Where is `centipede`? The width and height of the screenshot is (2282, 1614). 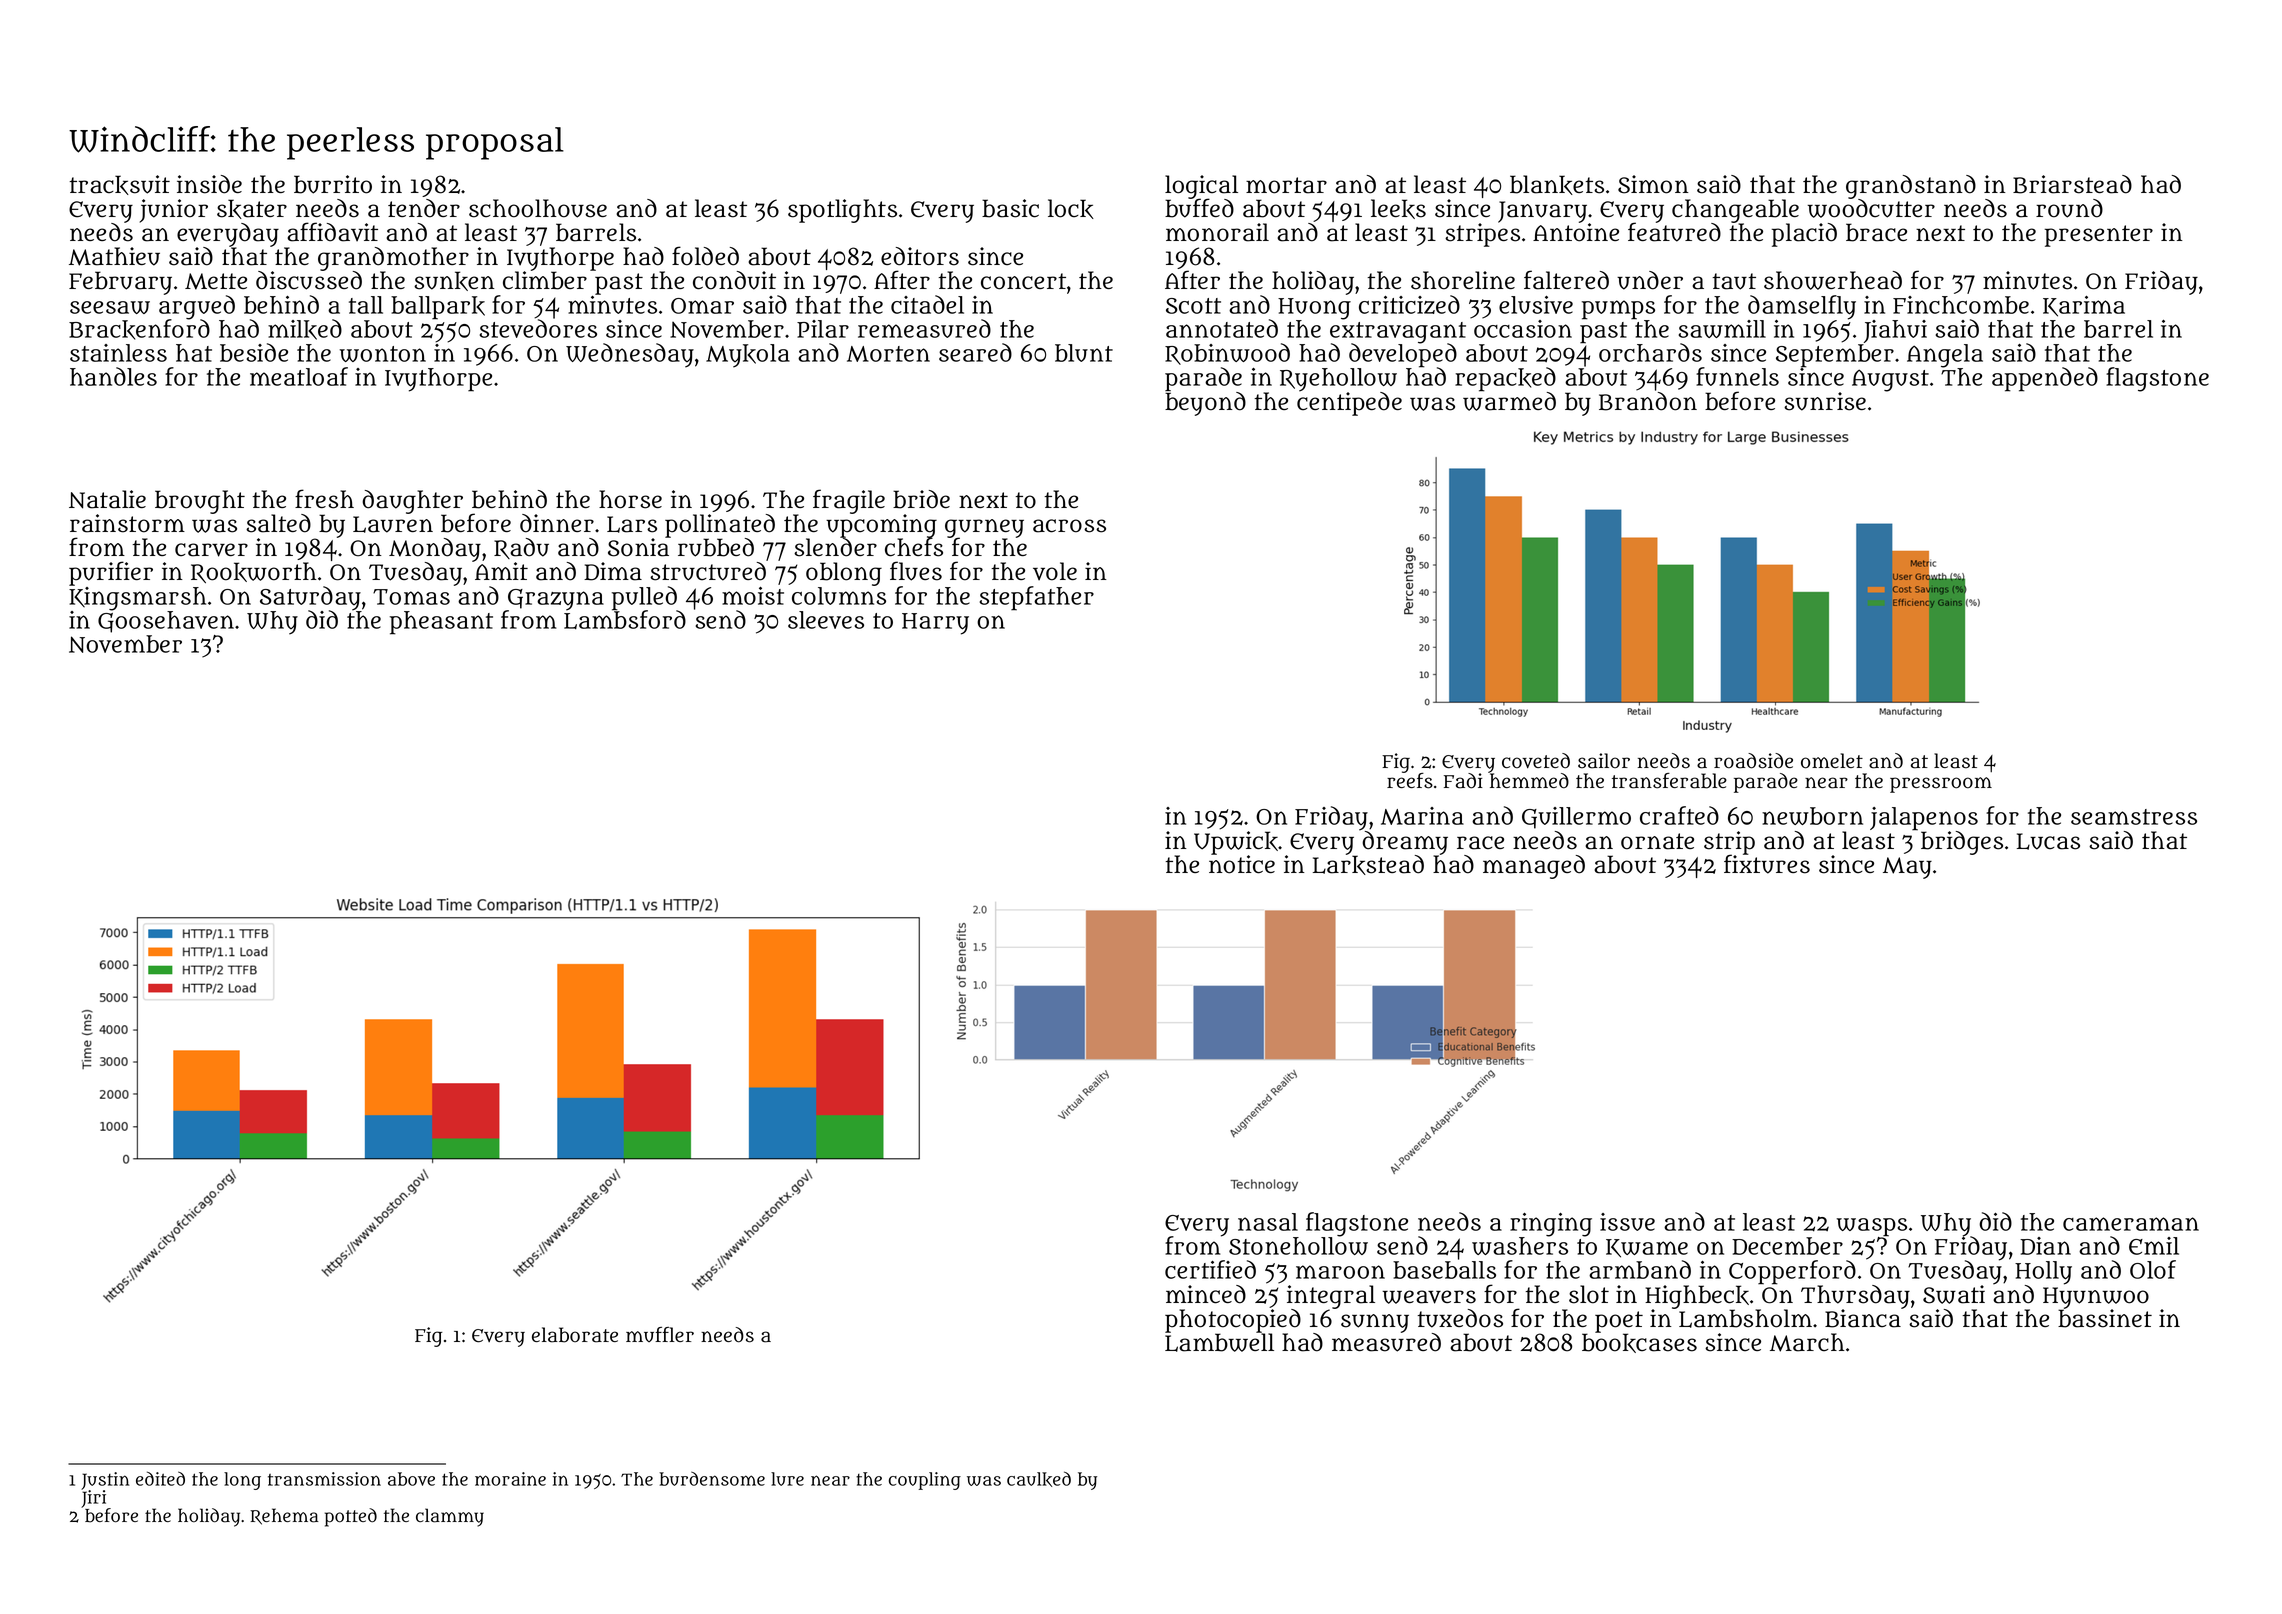 centipede is located at coordinates (1349, 404).
